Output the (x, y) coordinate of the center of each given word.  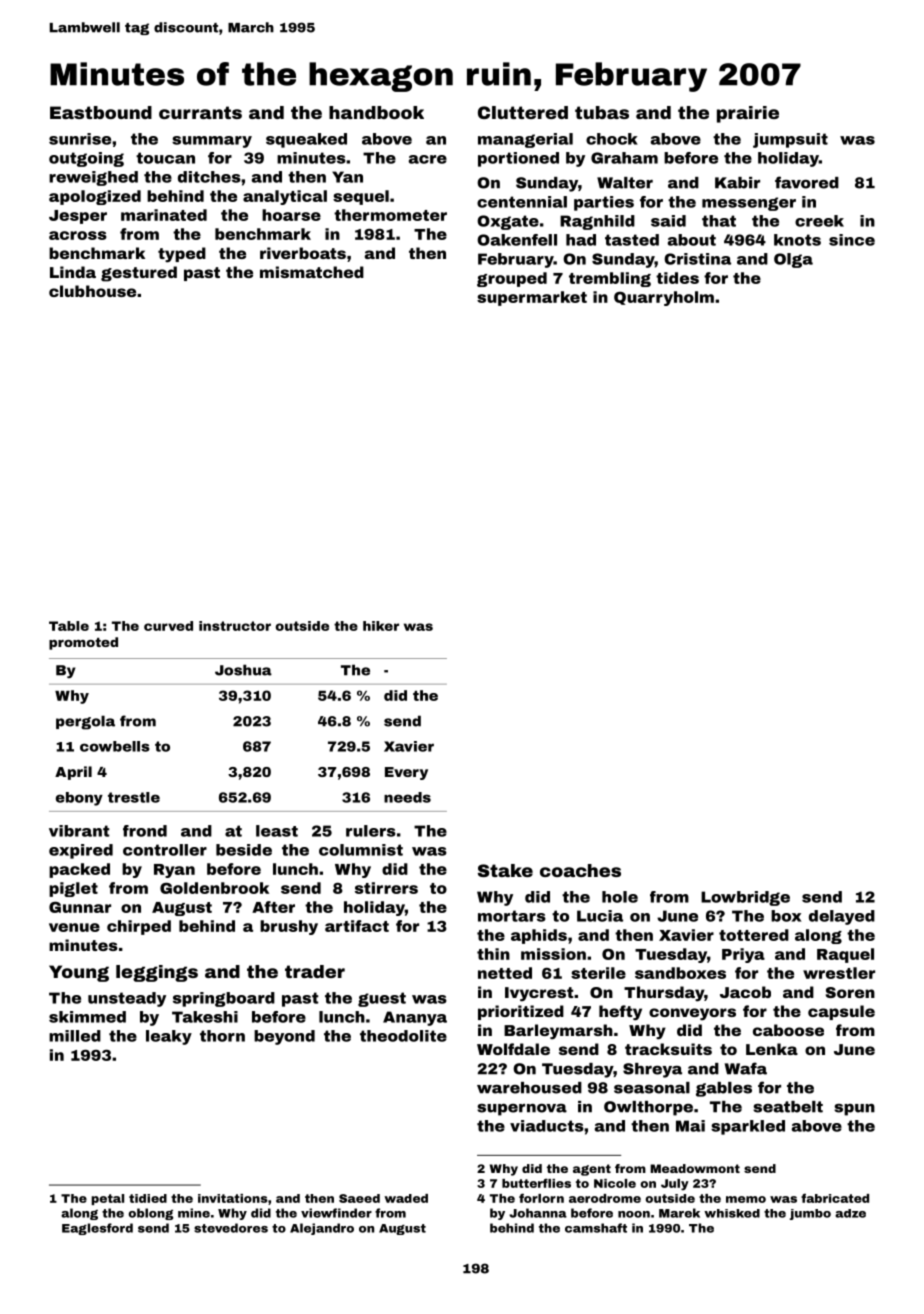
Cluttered (523, 112)
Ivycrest (539, 994)
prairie (748, 114)
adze (850, 1213)
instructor (235, 626)
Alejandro (322, 1229)
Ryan (174, 871)
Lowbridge (745, 898)
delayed (842, 917)
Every (406, 773)
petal (107, 1199)
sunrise (80, 139)
